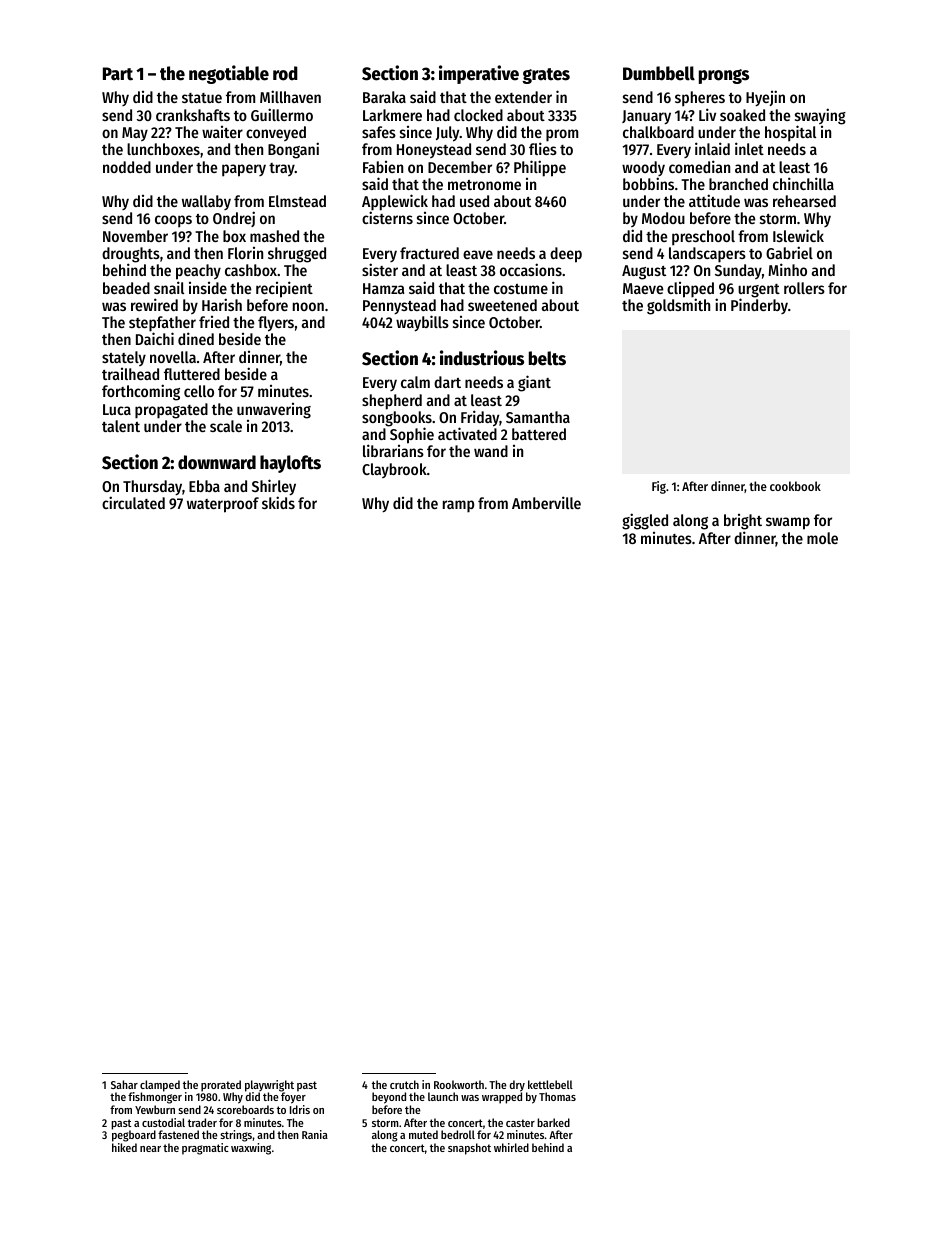 The image size is (952, 1233). I want to click on whirled, so click(511, 1147).
